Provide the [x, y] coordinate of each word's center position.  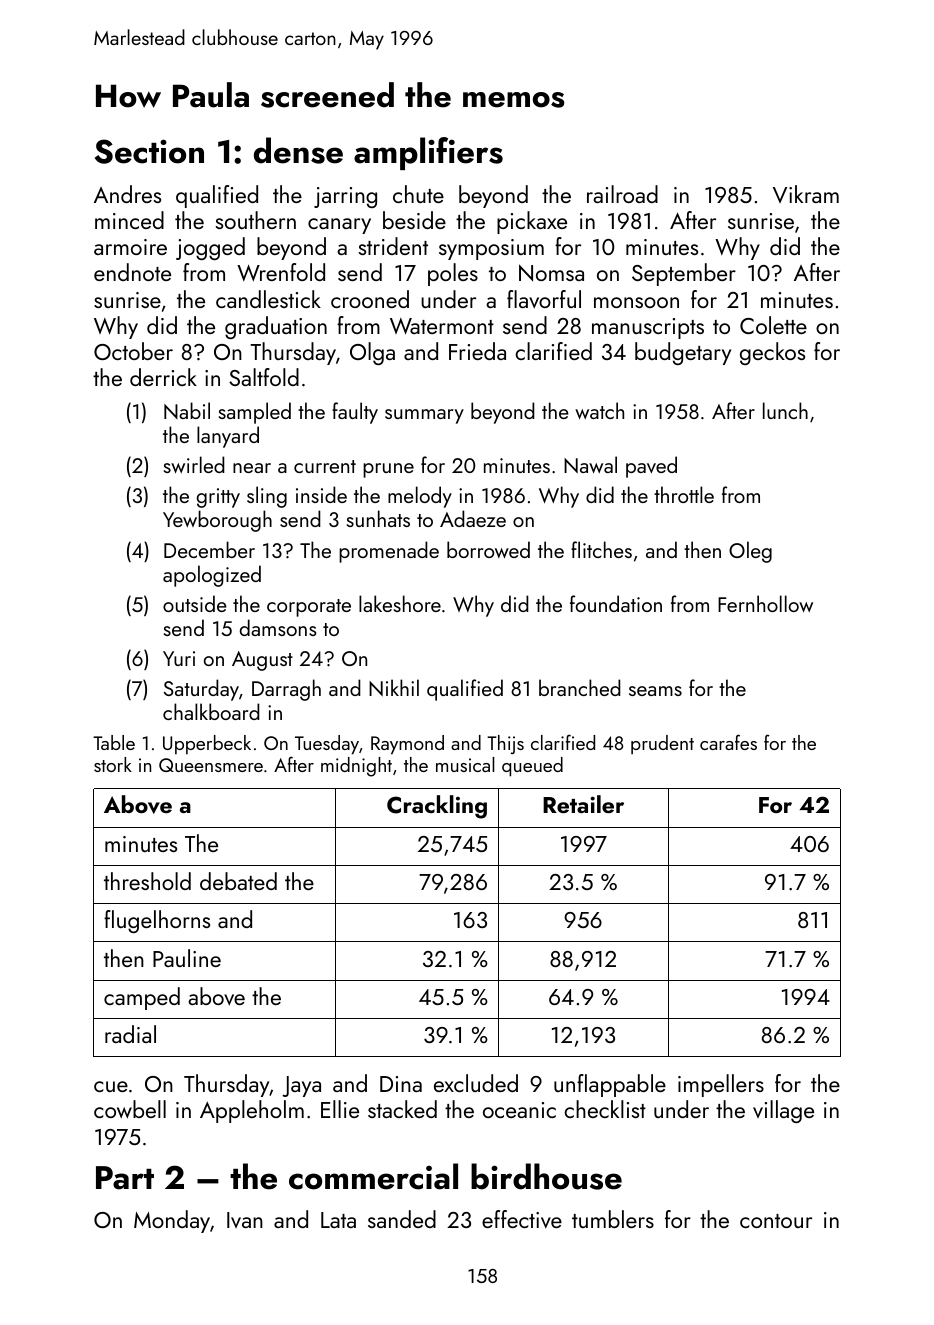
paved [651, 467]
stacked [402, 1109]
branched [580, 687]
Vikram [806, 194]
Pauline [187, 958]
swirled [194, 464]
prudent [662, 744]
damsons [278, 627]
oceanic [519, 1110]
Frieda [477, 351]
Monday [172, 1221]
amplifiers [428, 153]
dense [298, 150]
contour [776, 1221]
